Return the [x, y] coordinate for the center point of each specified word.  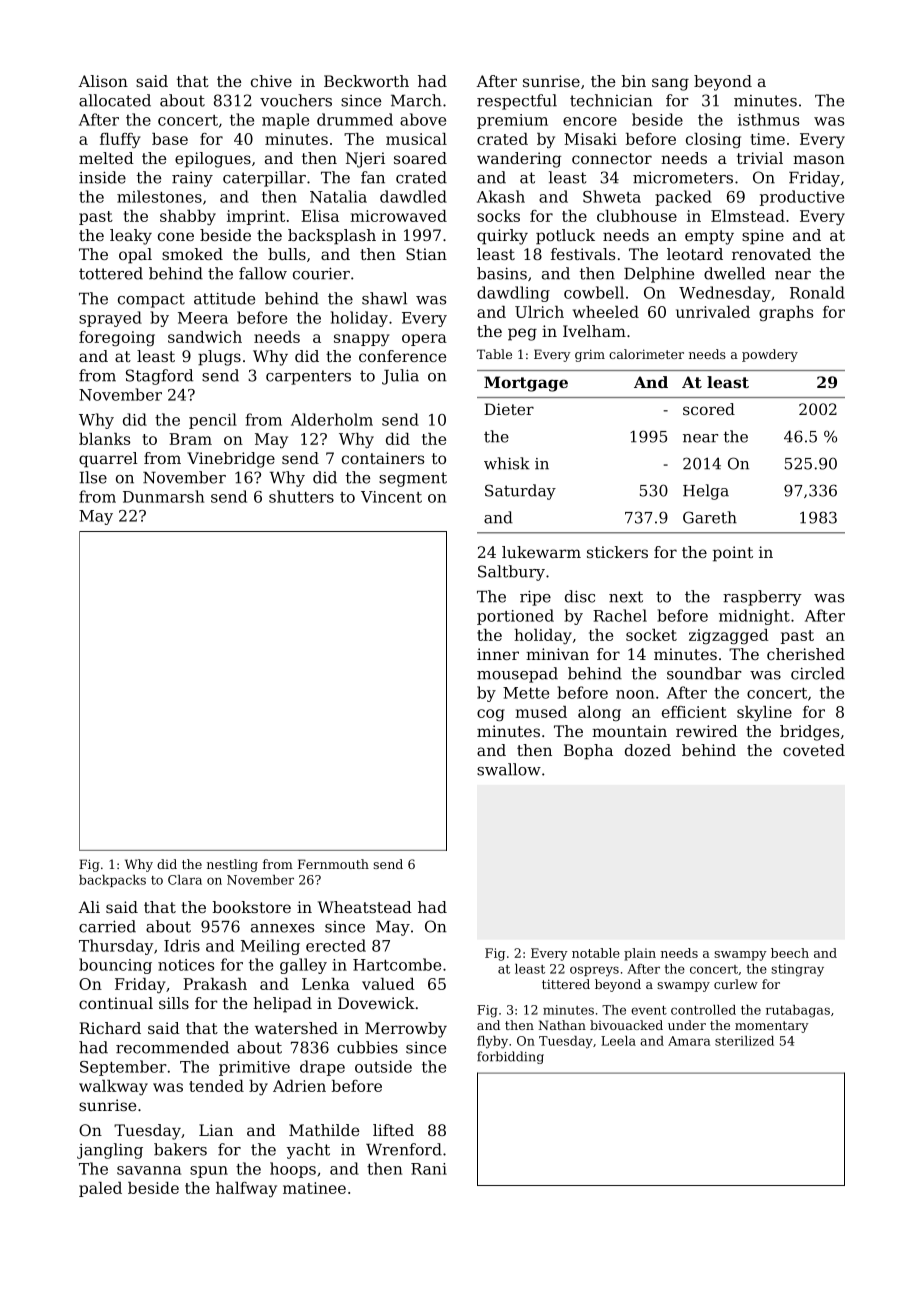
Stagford [159, 377]
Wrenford [404, 1149]
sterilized [744, 1041]
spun [209, 1172]
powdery [770, 355]
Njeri [365, 160]
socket [651, 635]
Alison [103, 81]
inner [498, 654]
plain [640, 954]
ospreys [594, 971]
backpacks [112, 881]
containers [383, 458]
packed [683, 198]
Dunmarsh [163, 496]
